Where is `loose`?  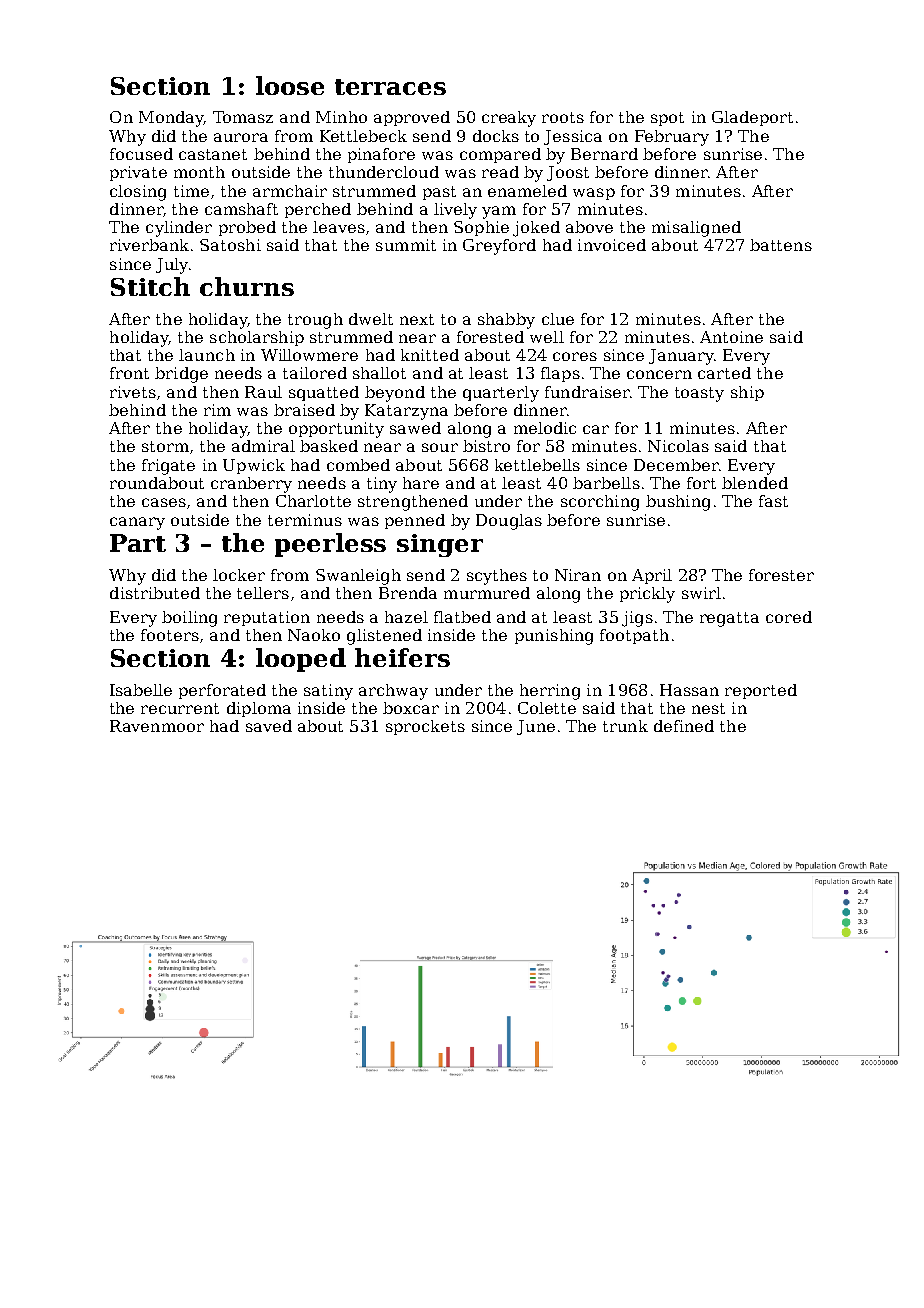 loose is located at coordinates (290, 85).
